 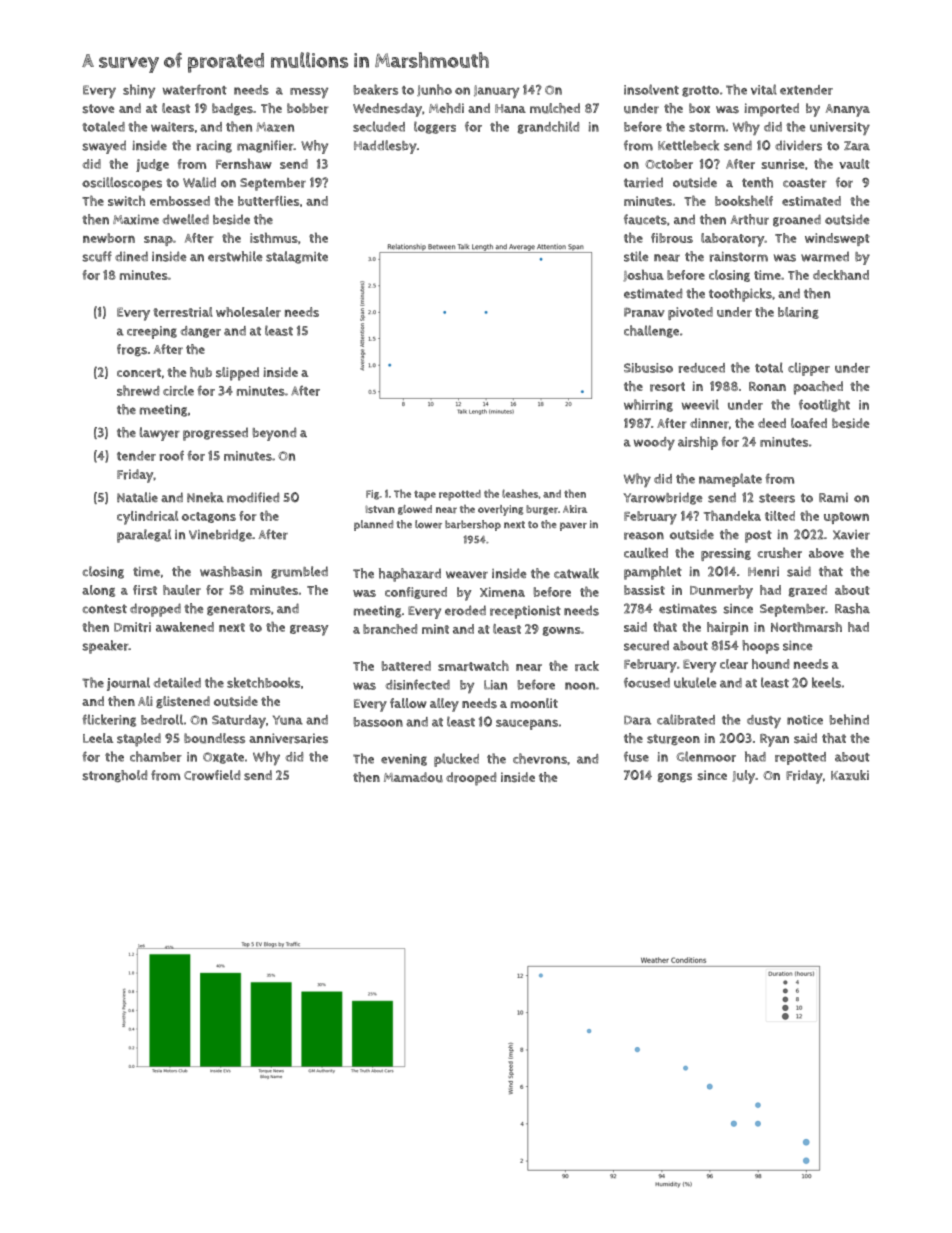 I want to click on vital, so click(x=764, y=89).
